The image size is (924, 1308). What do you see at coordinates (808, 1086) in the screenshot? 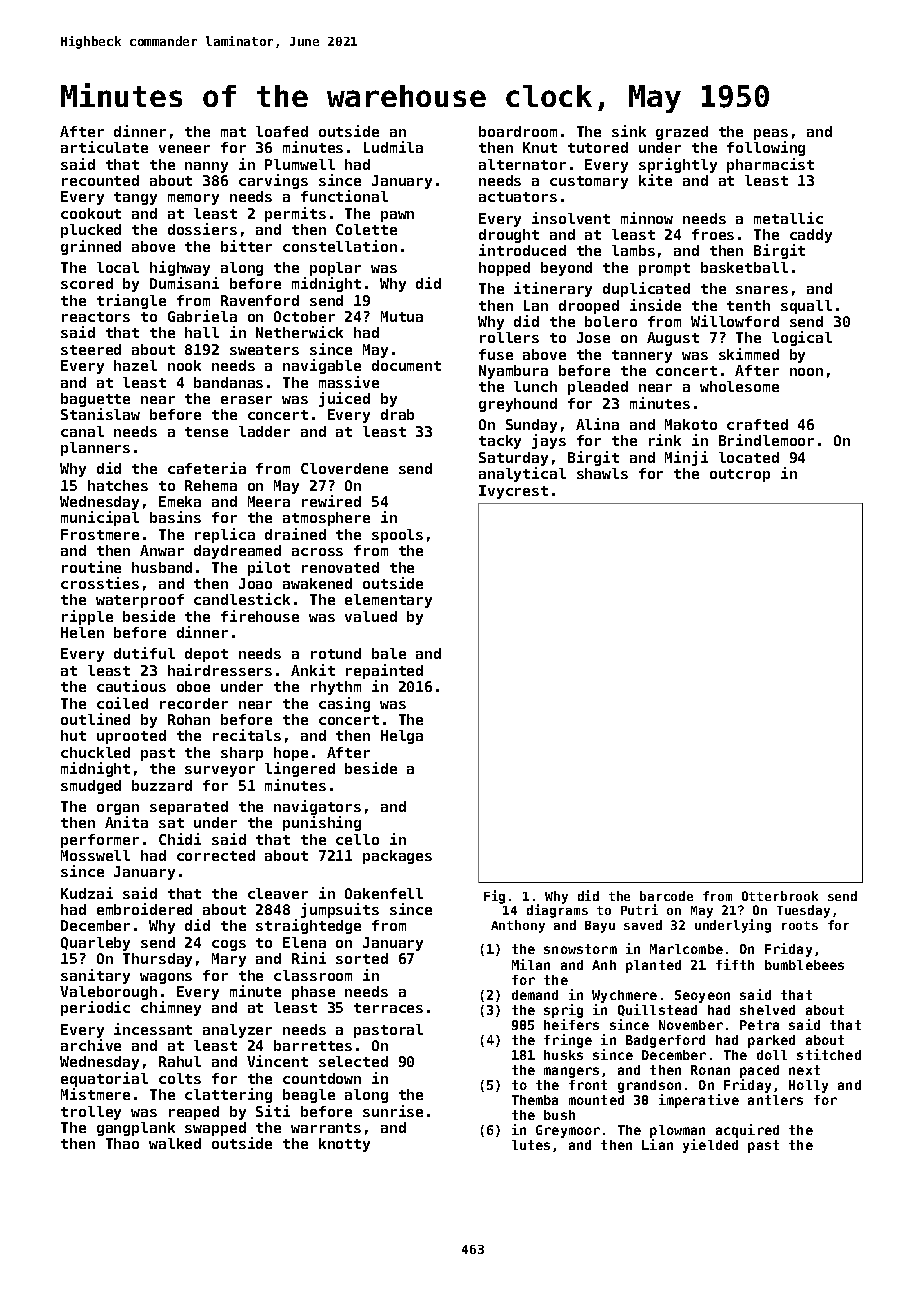
I see `Holly` at bounding box center [808, 1086].
